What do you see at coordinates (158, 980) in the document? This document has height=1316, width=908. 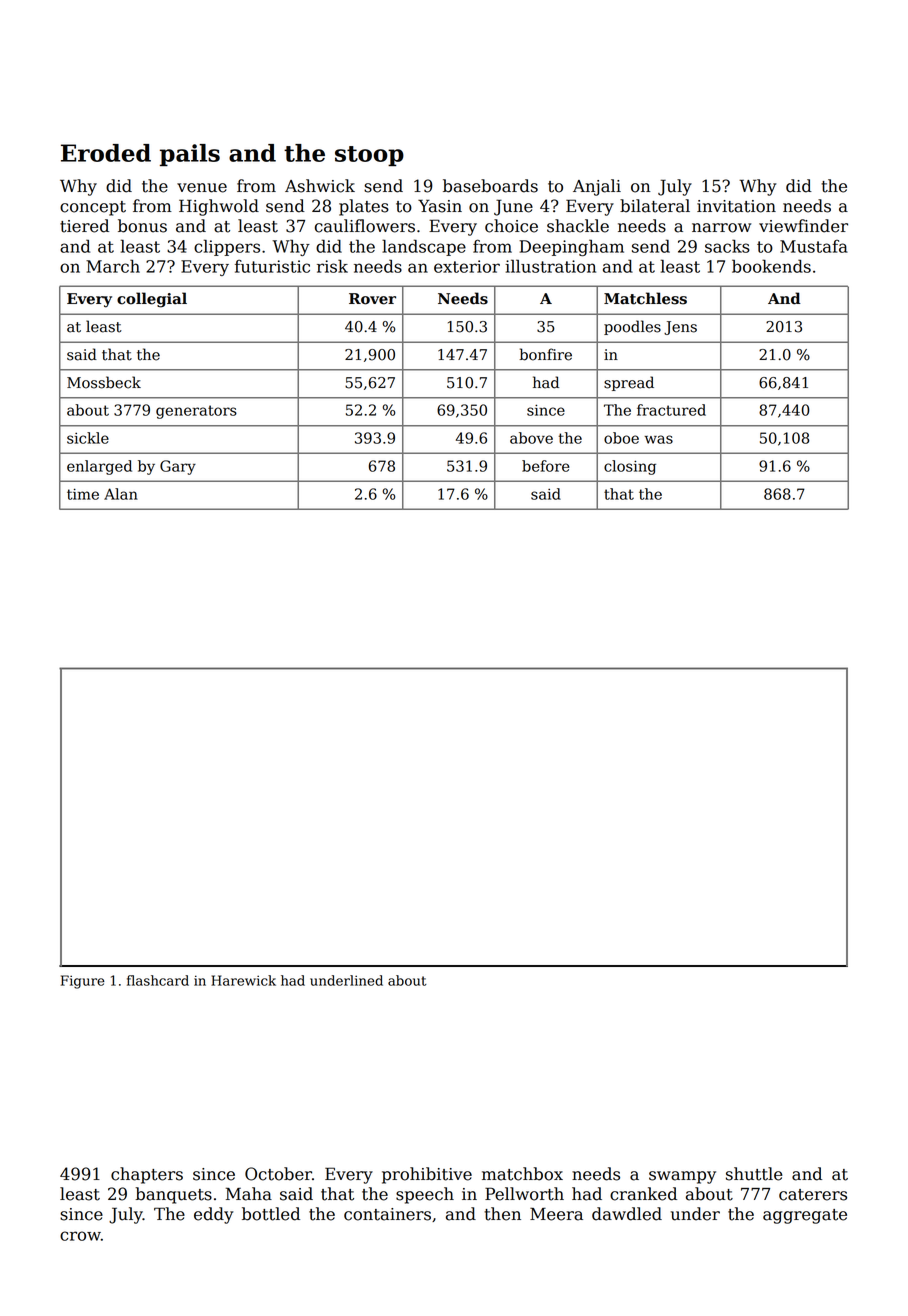 I see `flashcard` at bounding box center [158, 980].
